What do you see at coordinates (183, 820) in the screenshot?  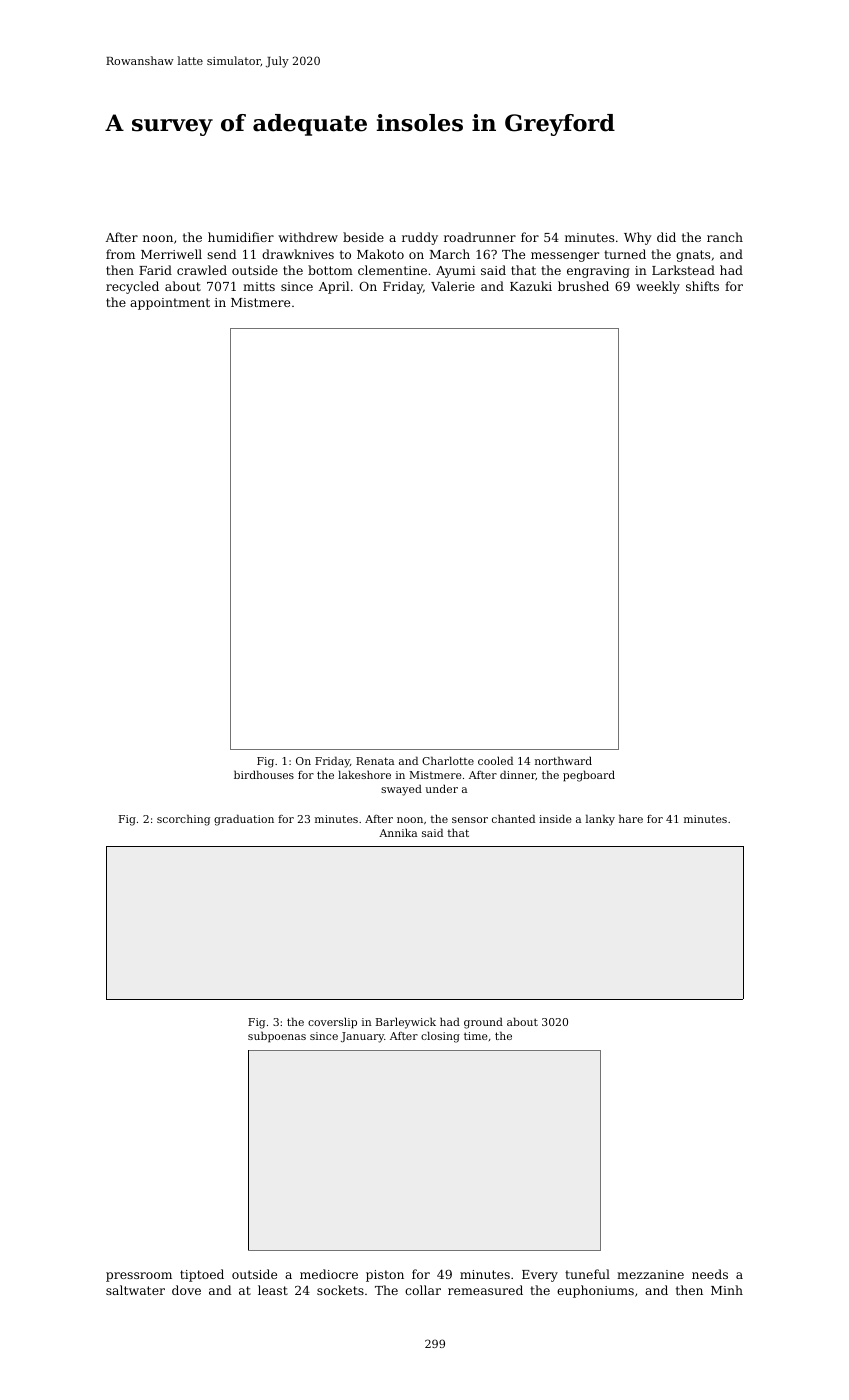 I see `scorching` at bounding box center [183, 820].
